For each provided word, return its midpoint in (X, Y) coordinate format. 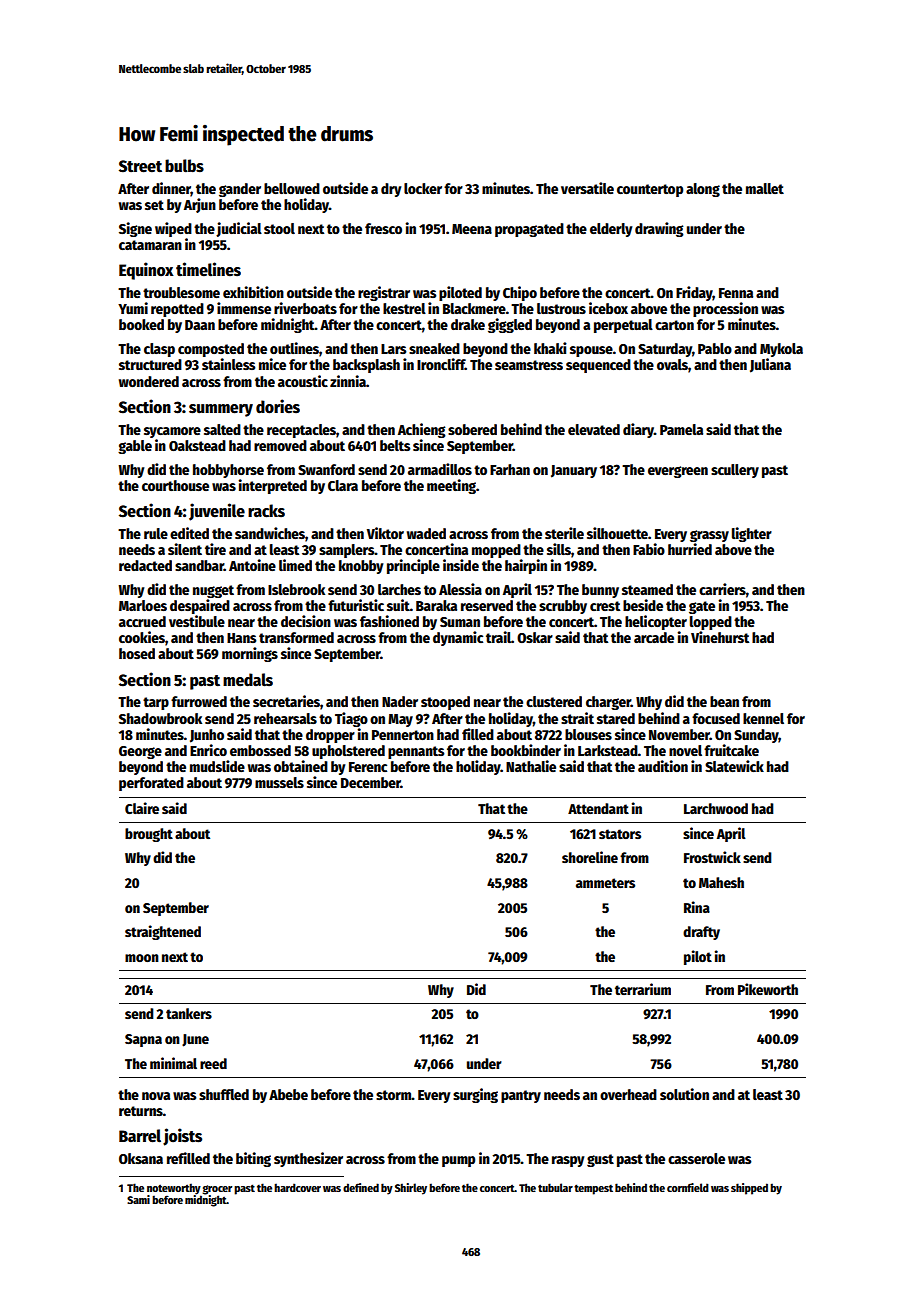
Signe (135, 229)
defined (361, 1187)
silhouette (617, 533)
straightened (163, 932)
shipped (749, 1189)
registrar (384, 293)
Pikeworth (768, 989)
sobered (472, 429)
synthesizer (308, 1159)
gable (135, 447)
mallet (765, 188)
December (371, 782)
